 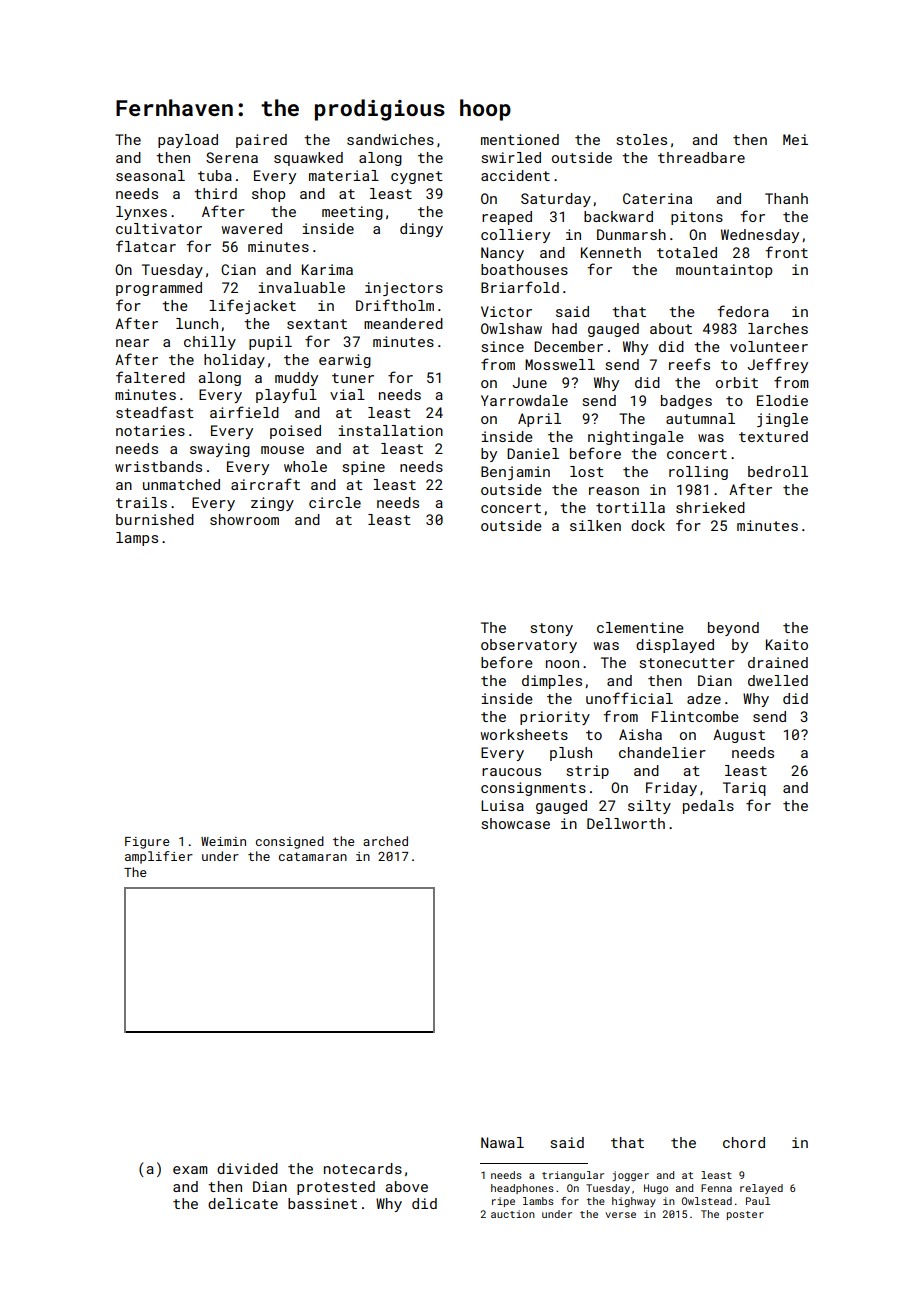 I want to click on paired, so click(x=261, y=141).
